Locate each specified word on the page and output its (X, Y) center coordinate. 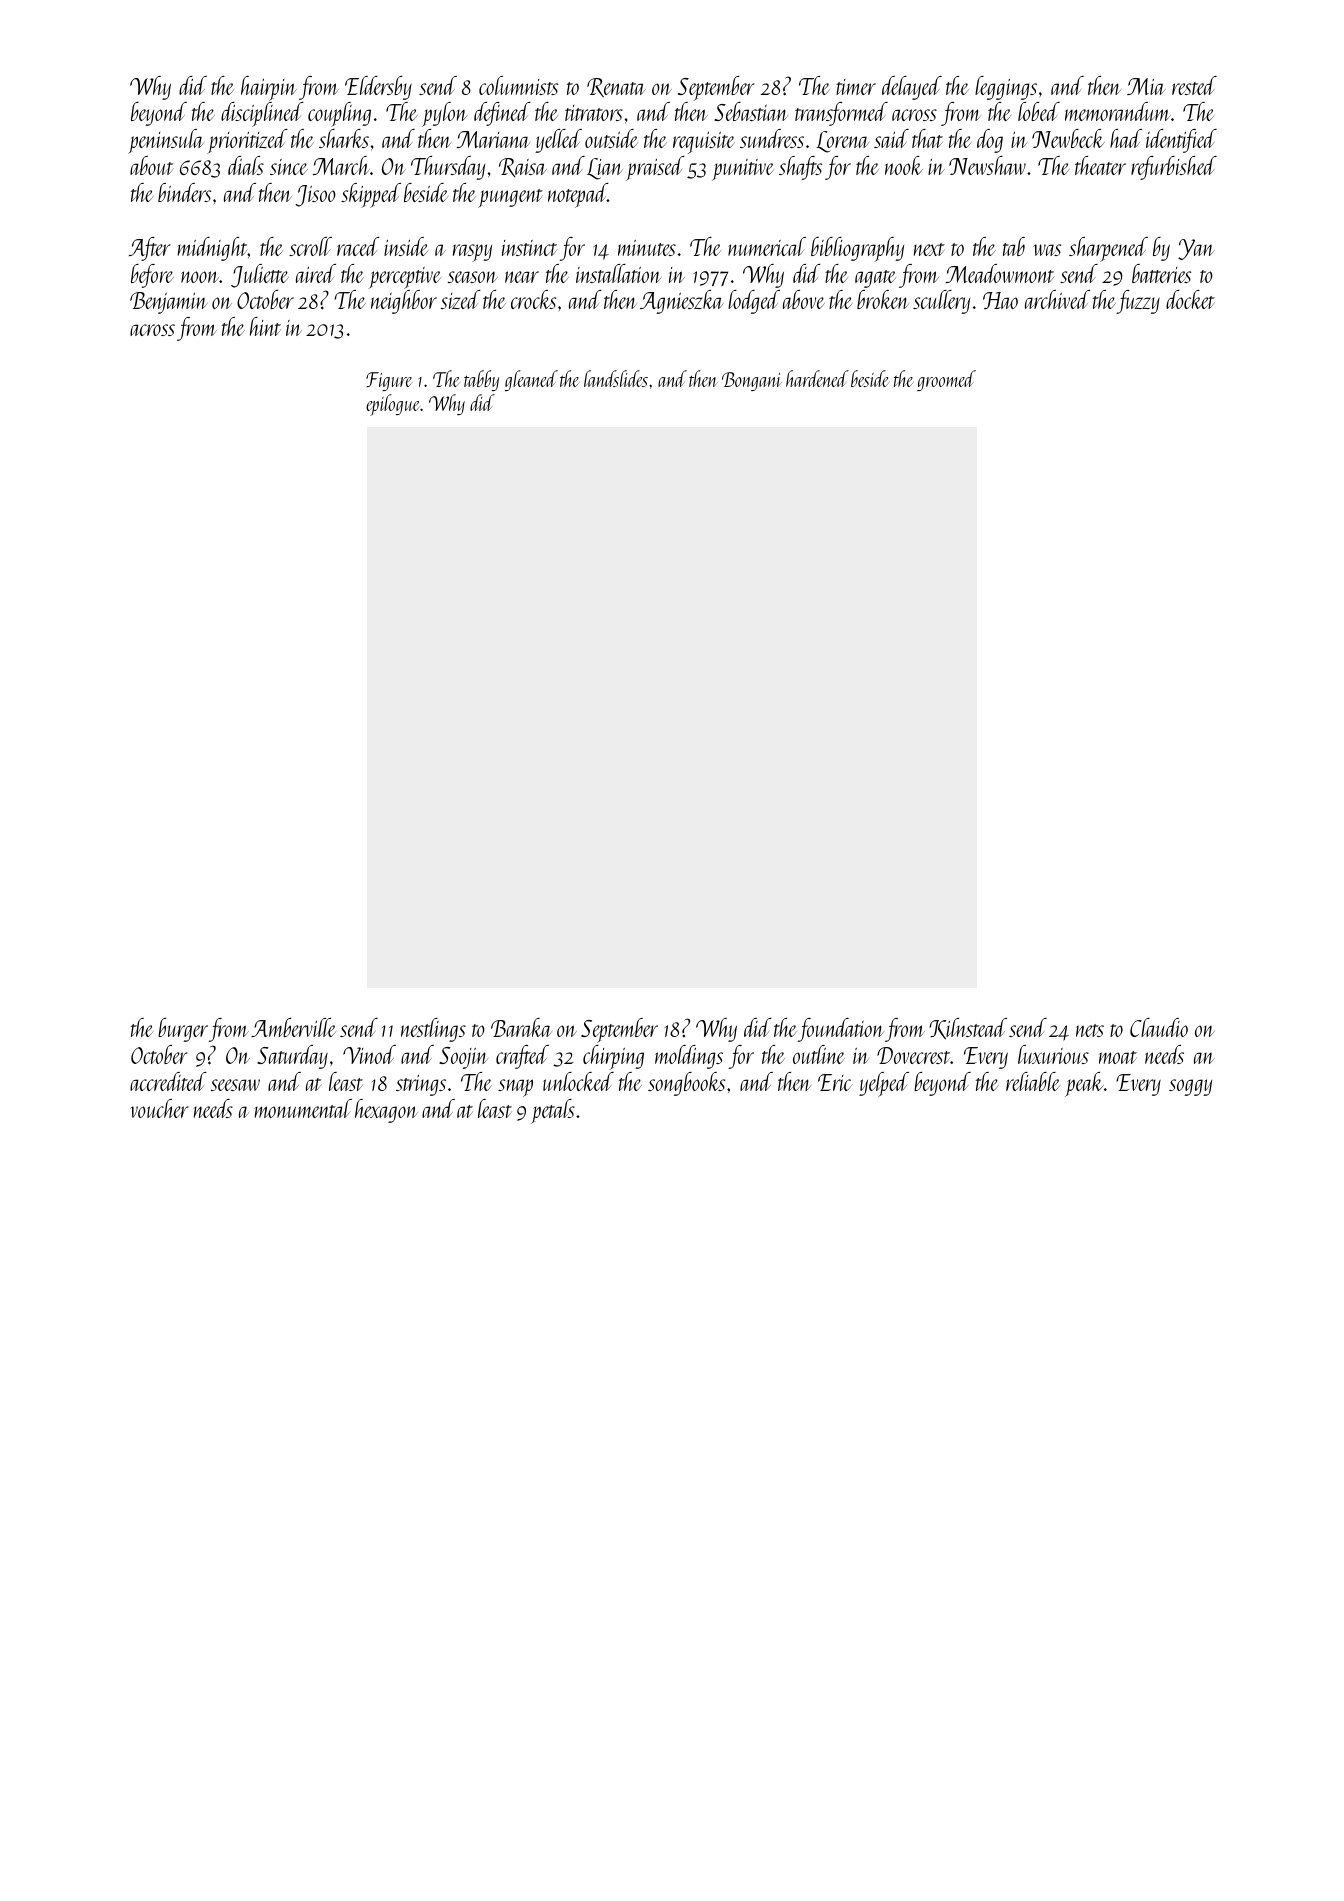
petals (553, 1111)
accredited (168, 1081)
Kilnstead (968, 1029)
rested (1194, 85)
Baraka (521, 1027)
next (929, 249)
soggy (1190, 1087)
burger (183, 1030)
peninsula (166, 141)
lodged (754, 302)
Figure (389, 381)
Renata (616, 87)
